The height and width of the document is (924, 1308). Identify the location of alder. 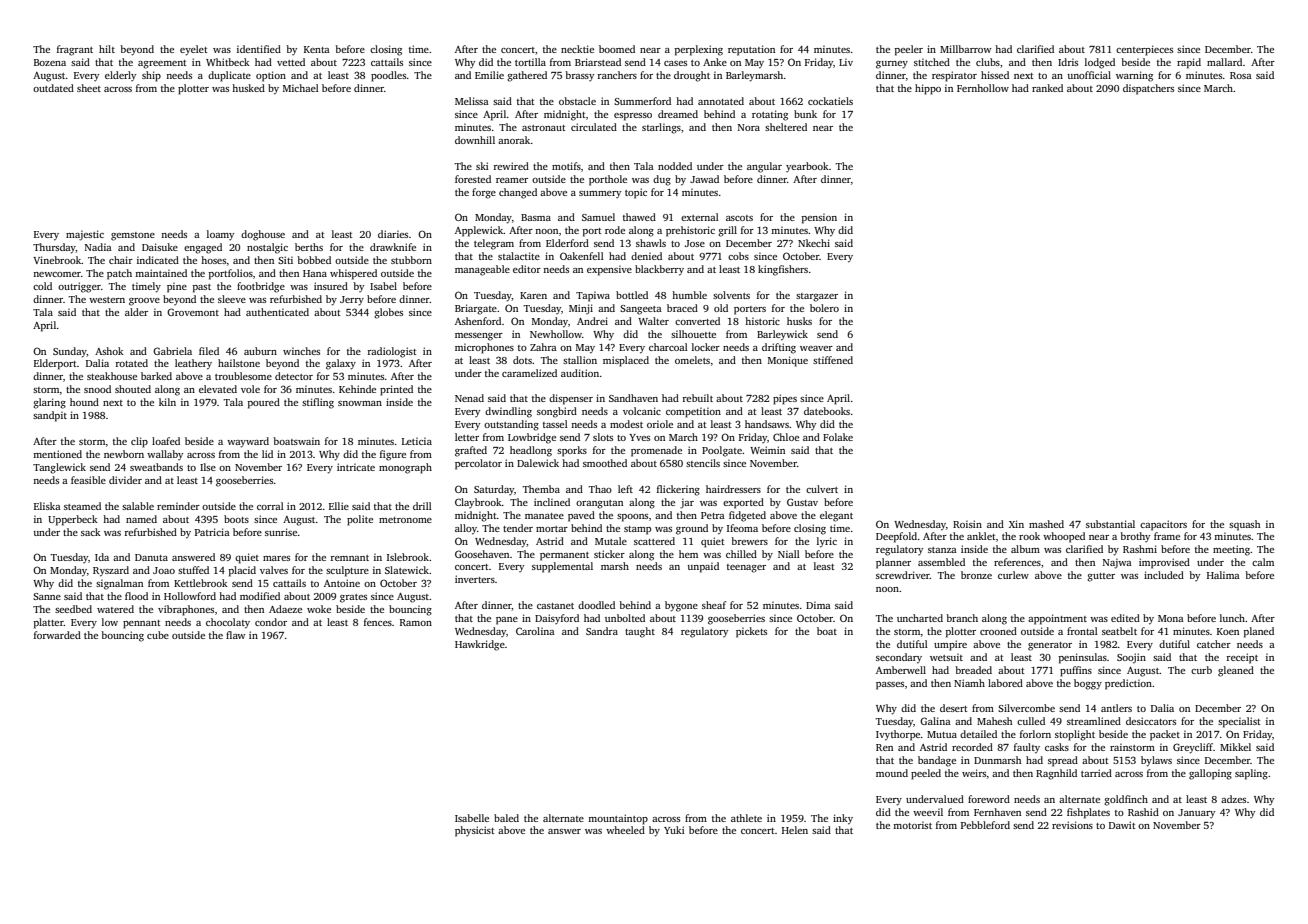
(136, 312).
